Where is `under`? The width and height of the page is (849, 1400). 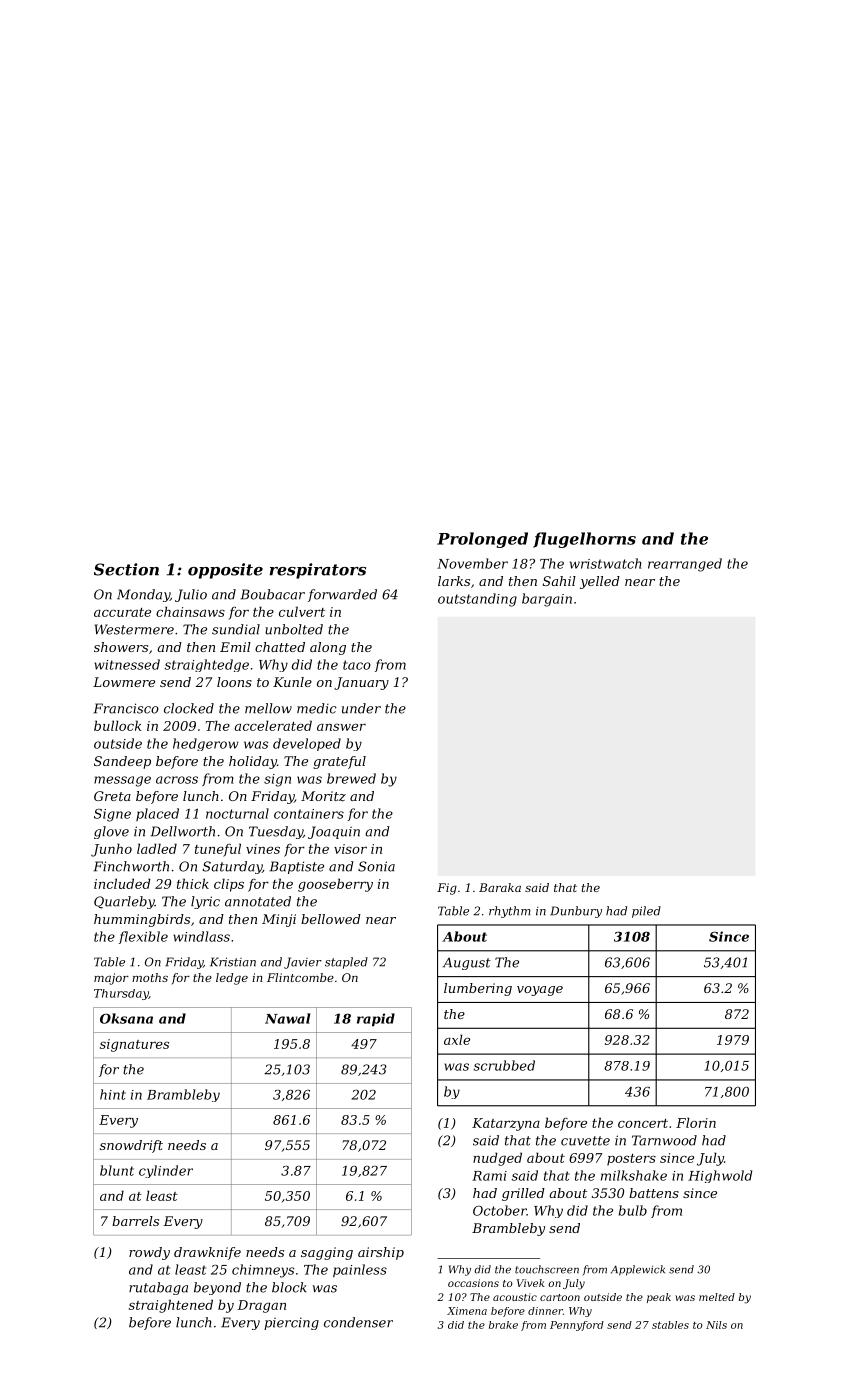
under is located at coordinates (361, 708).
